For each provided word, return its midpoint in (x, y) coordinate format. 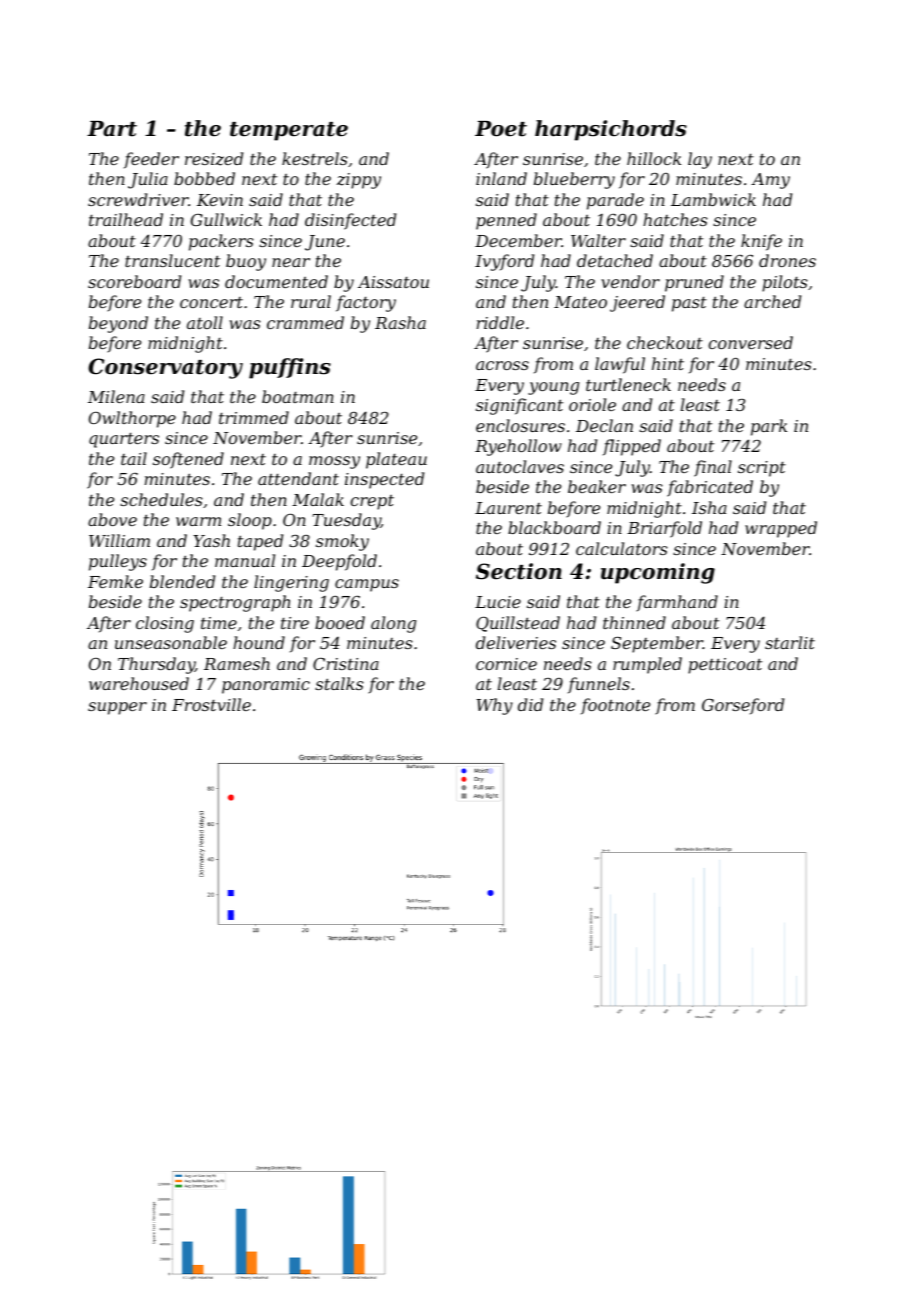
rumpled (647, 665)
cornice (506, 664)
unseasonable (171, 642)
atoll (205, 322)
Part (112, 129)
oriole (592, 404)
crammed (305, 322)
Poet (501, 129)
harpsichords (611, 130)
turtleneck (628, 384)
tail (134, 458)
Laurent (508, 508)
